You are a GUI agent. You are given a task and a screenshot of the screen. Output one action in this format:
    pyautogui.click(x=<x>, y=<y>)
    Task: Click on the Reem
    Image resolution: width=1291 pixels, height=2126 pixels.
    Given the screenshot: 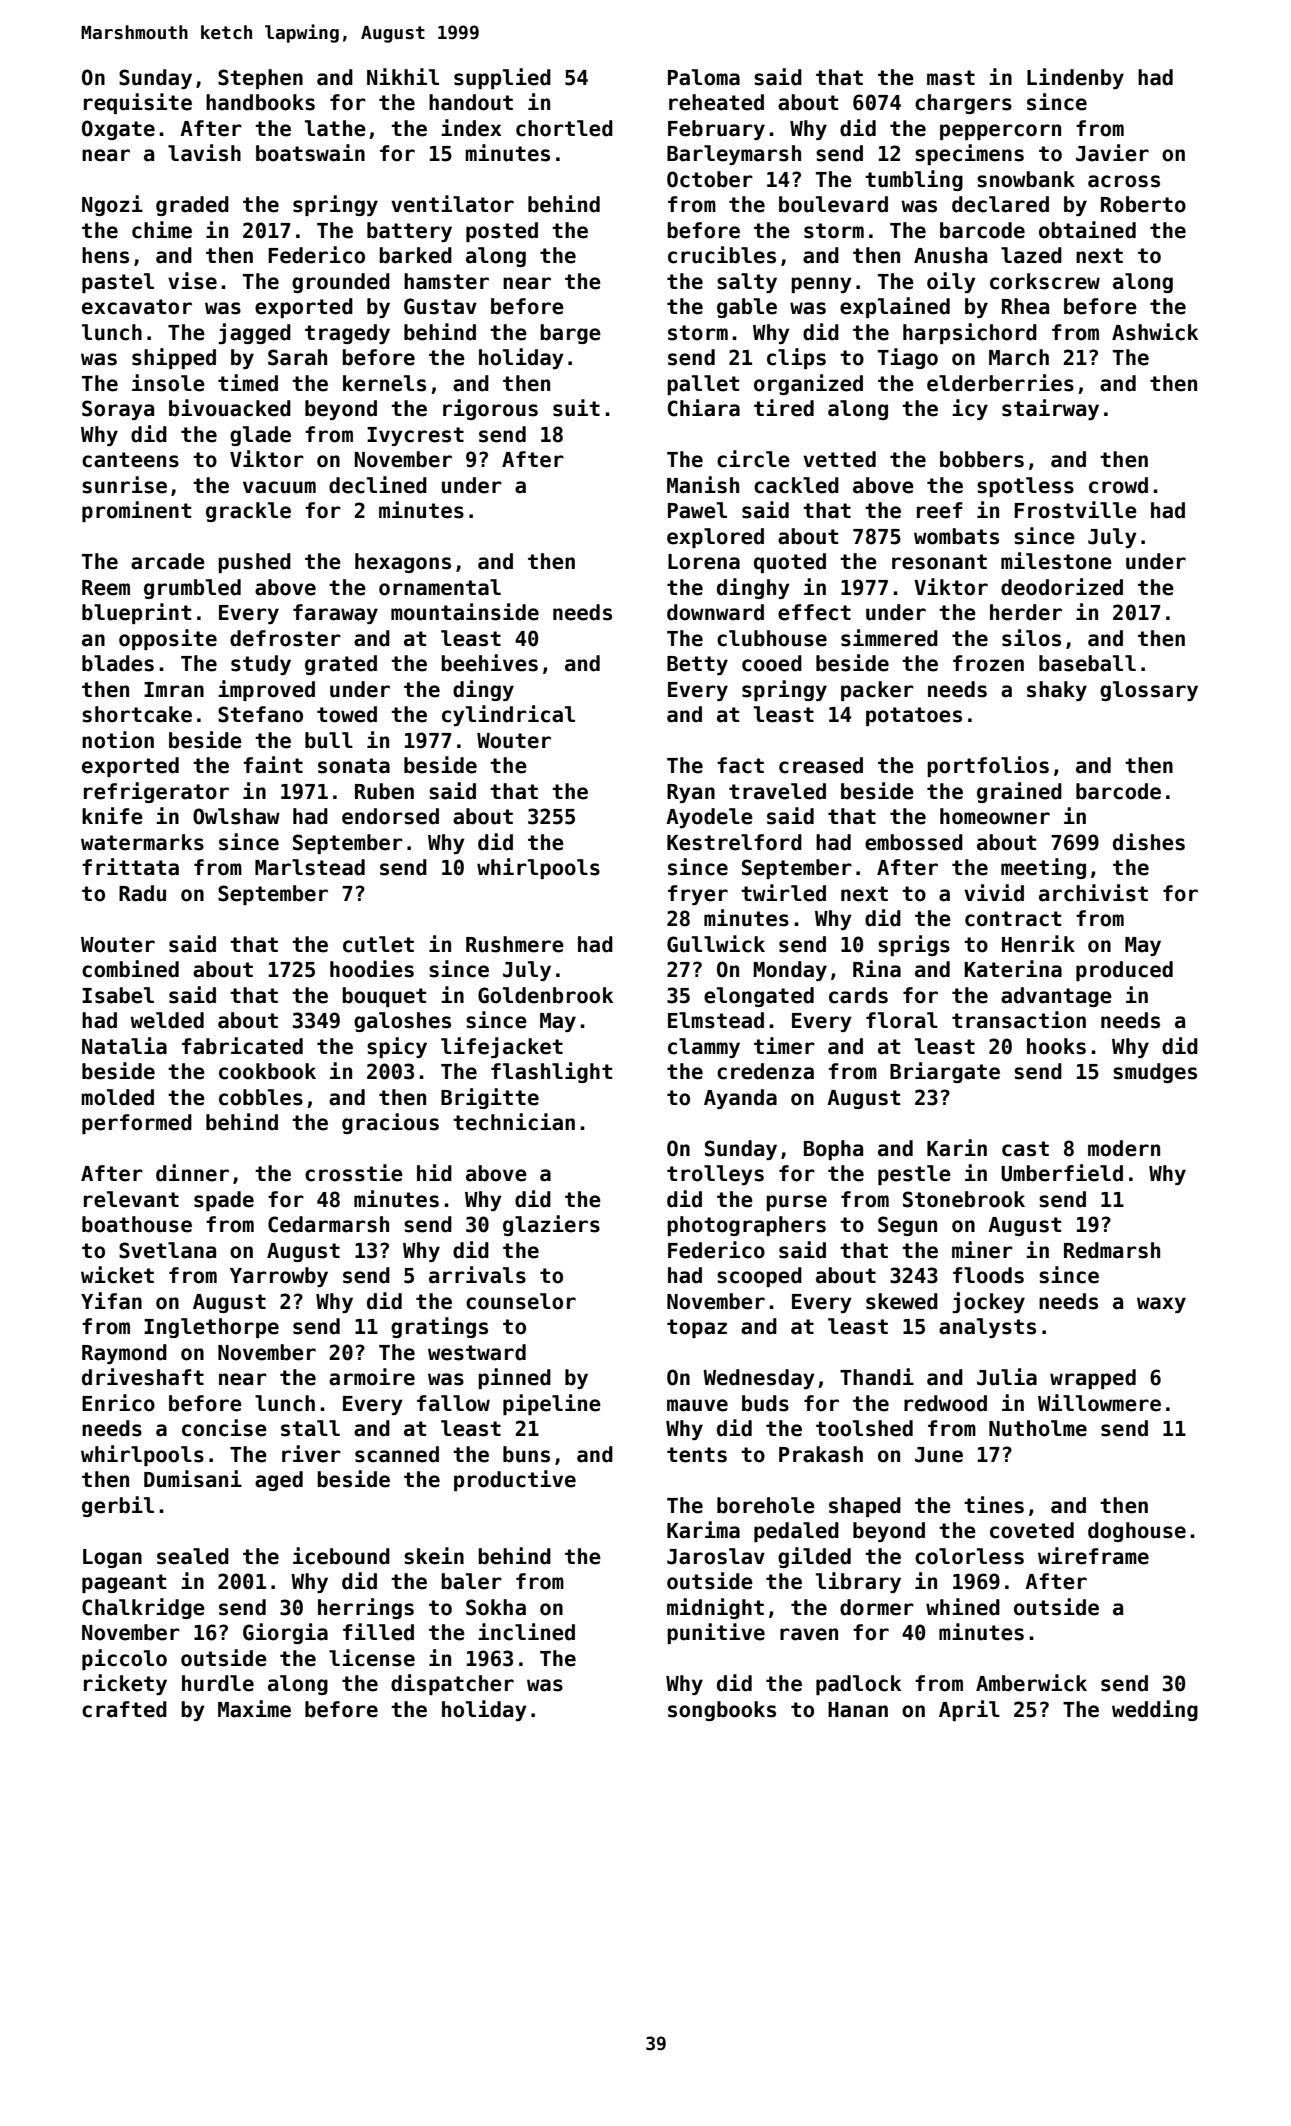 What is the action you would take?
    pyautogui.click(x=106, y=588)
